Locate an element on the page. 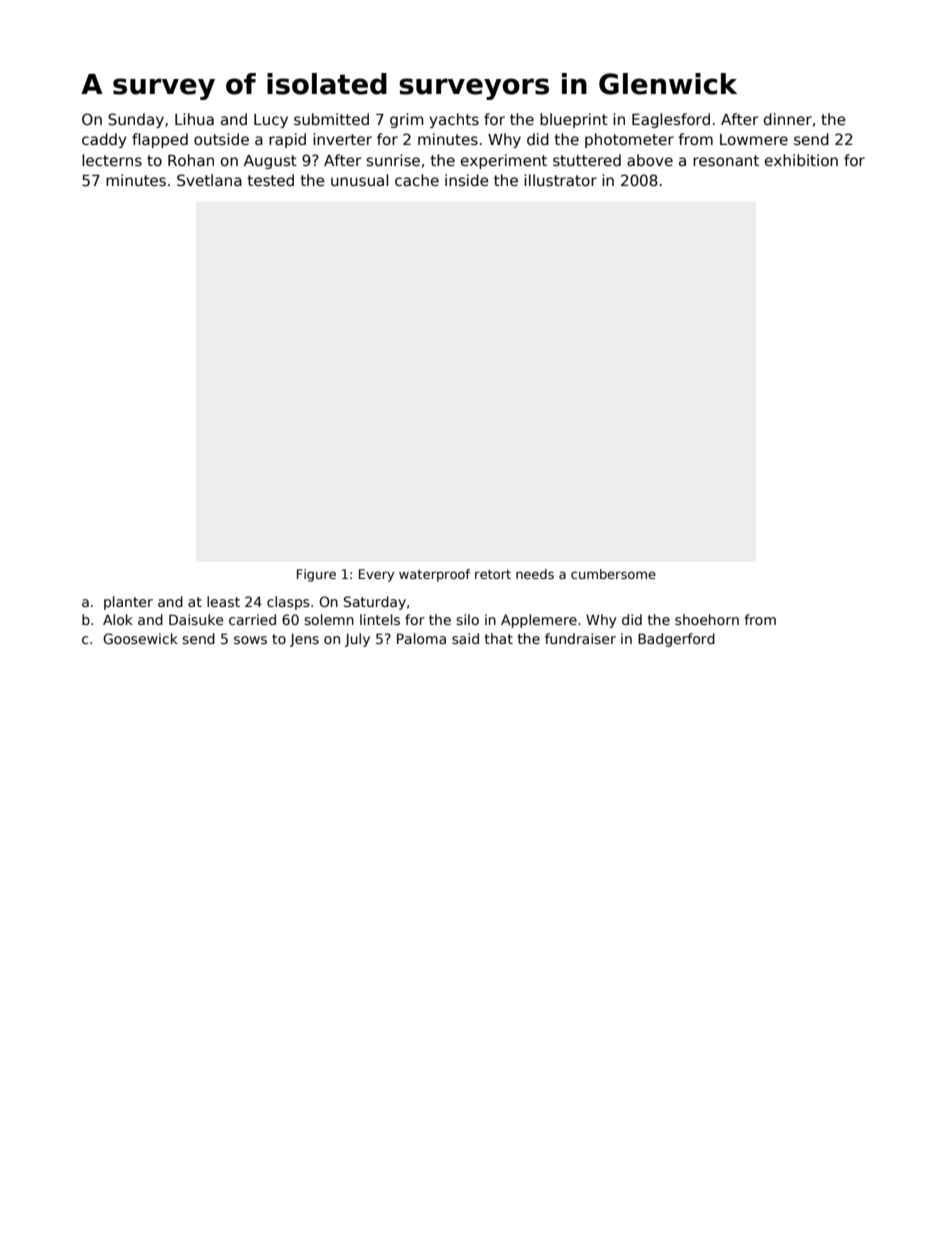 Image resolution: width=952 pixels, height=1233 pixels. needs is located at coordinates (535, 574).
